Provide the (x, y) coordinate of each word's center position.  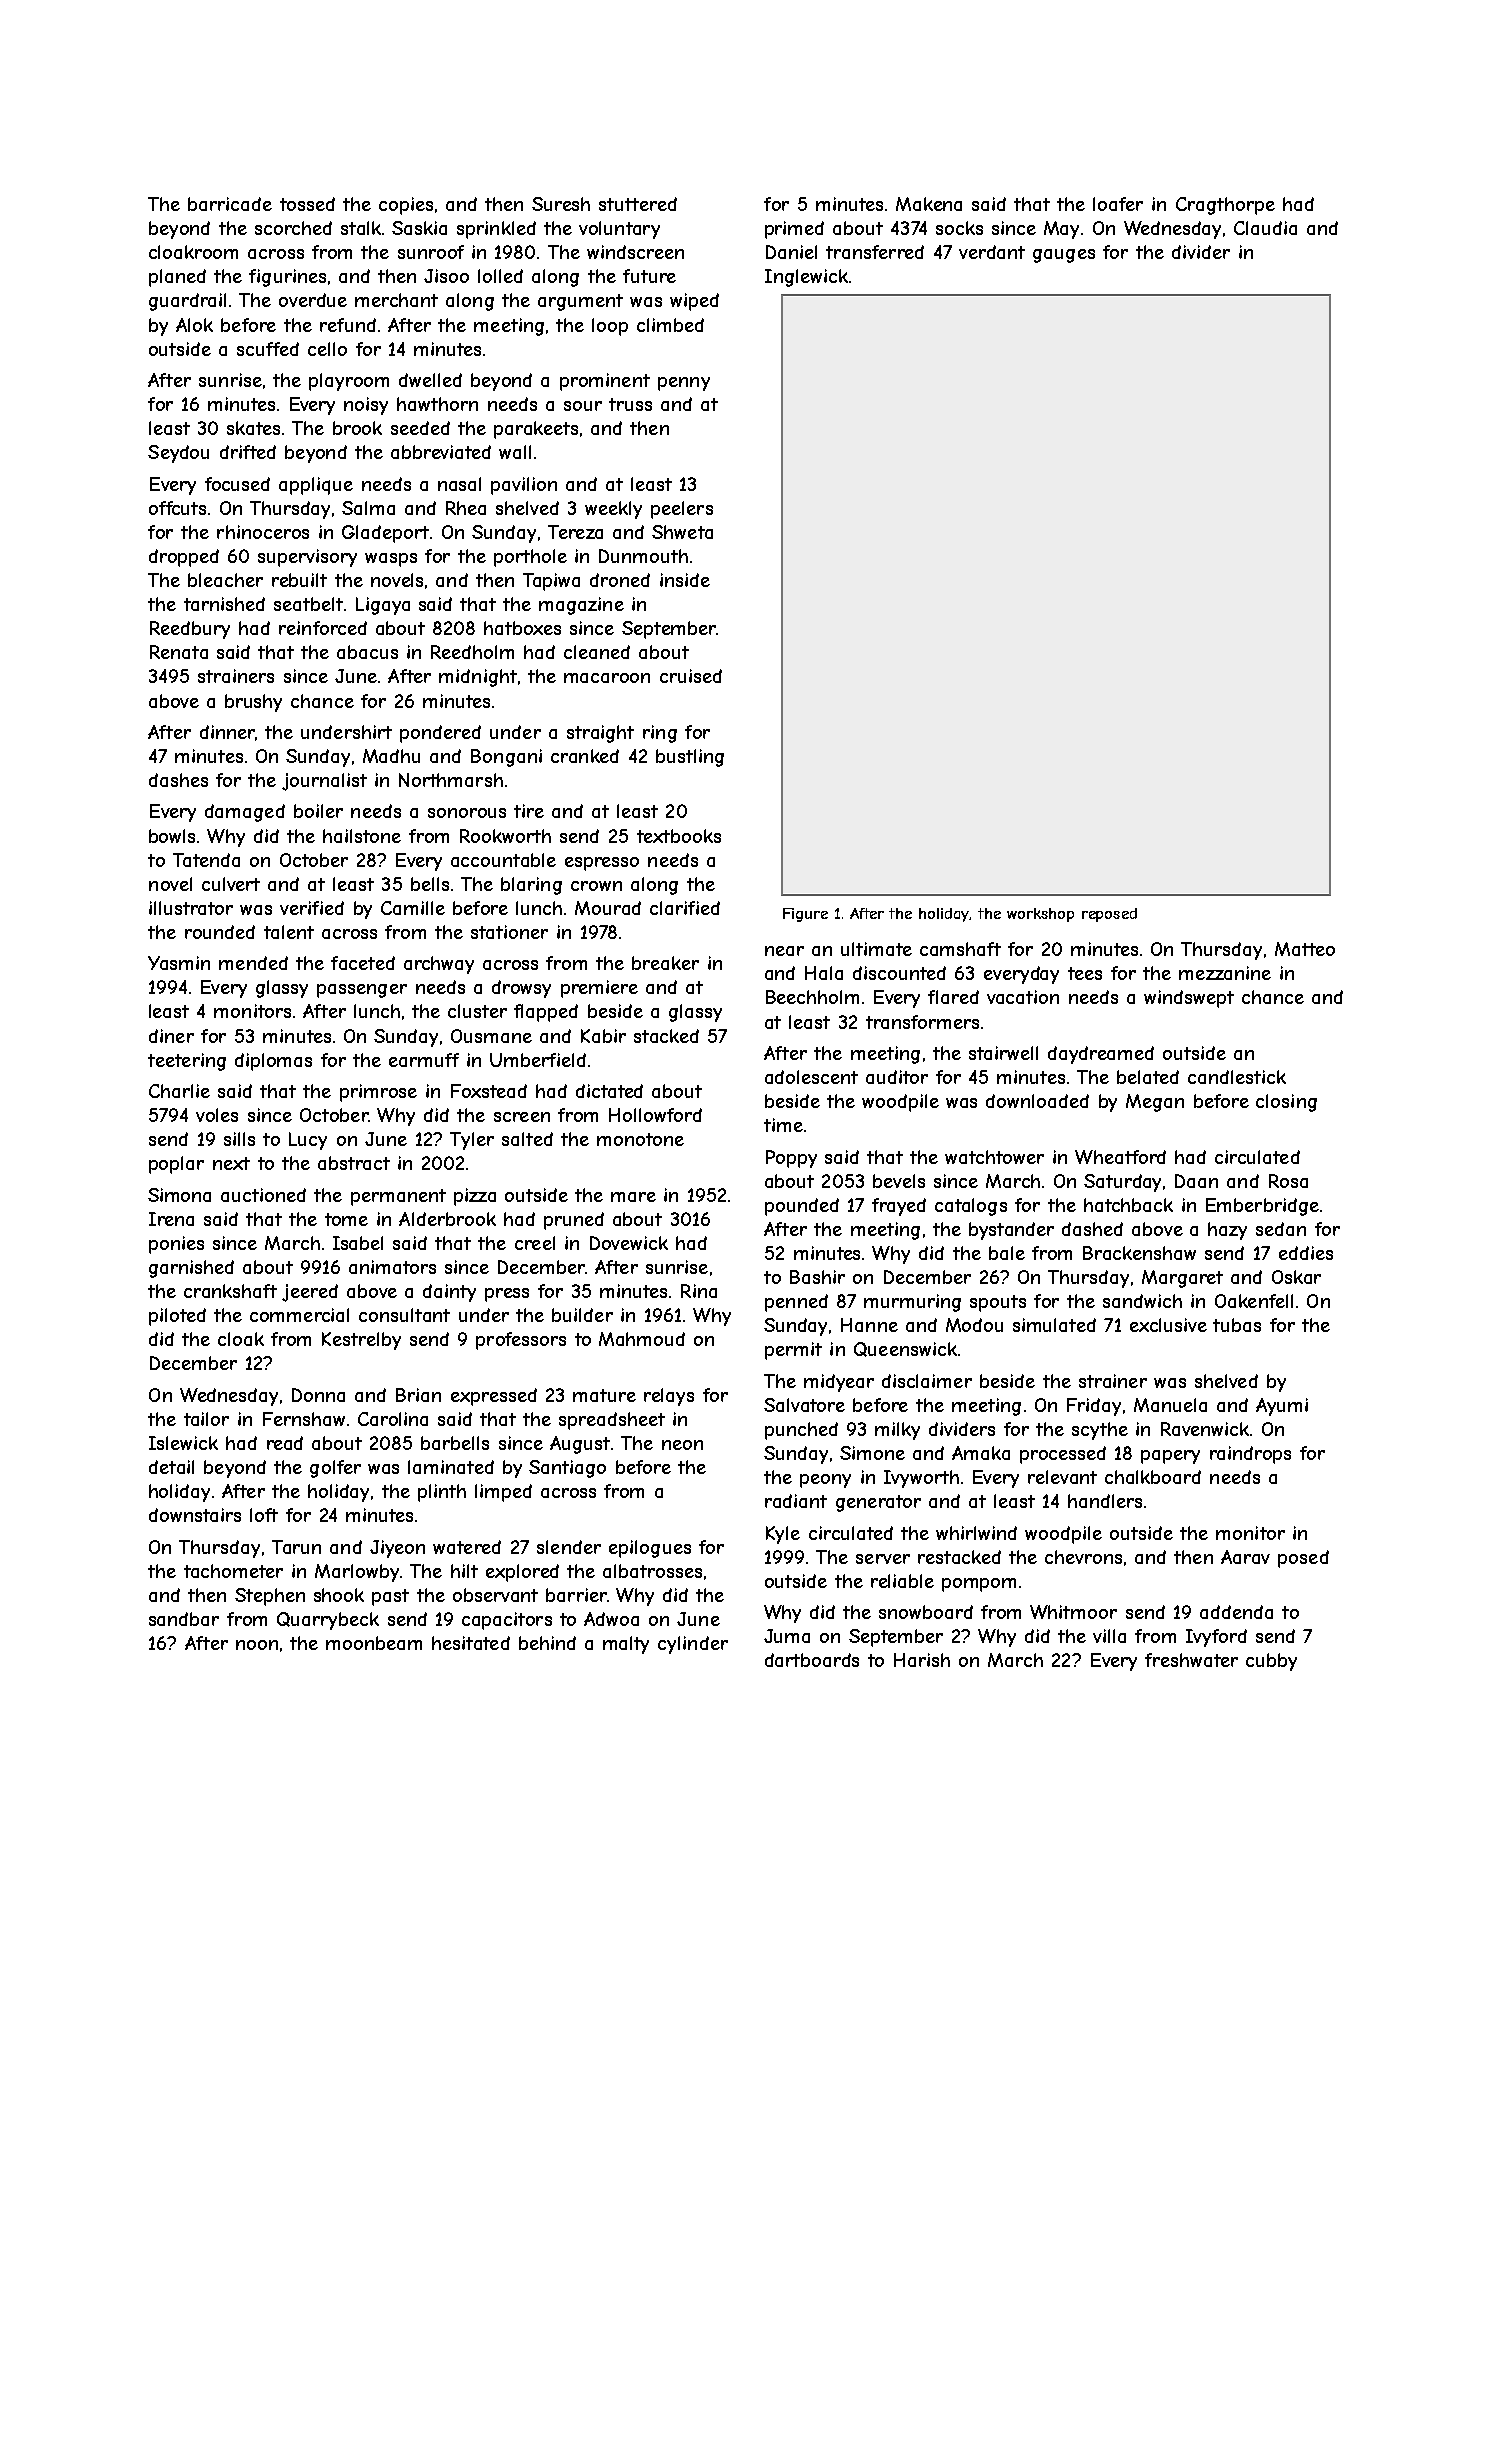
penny (684, 384)
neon (682, 1445)
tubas (1237, 1325)
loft (264, 1515)
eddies (1306, 1253)
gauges (1064, 256)
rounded (220, 932)
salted (527, 1139)
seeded (420, 428)
